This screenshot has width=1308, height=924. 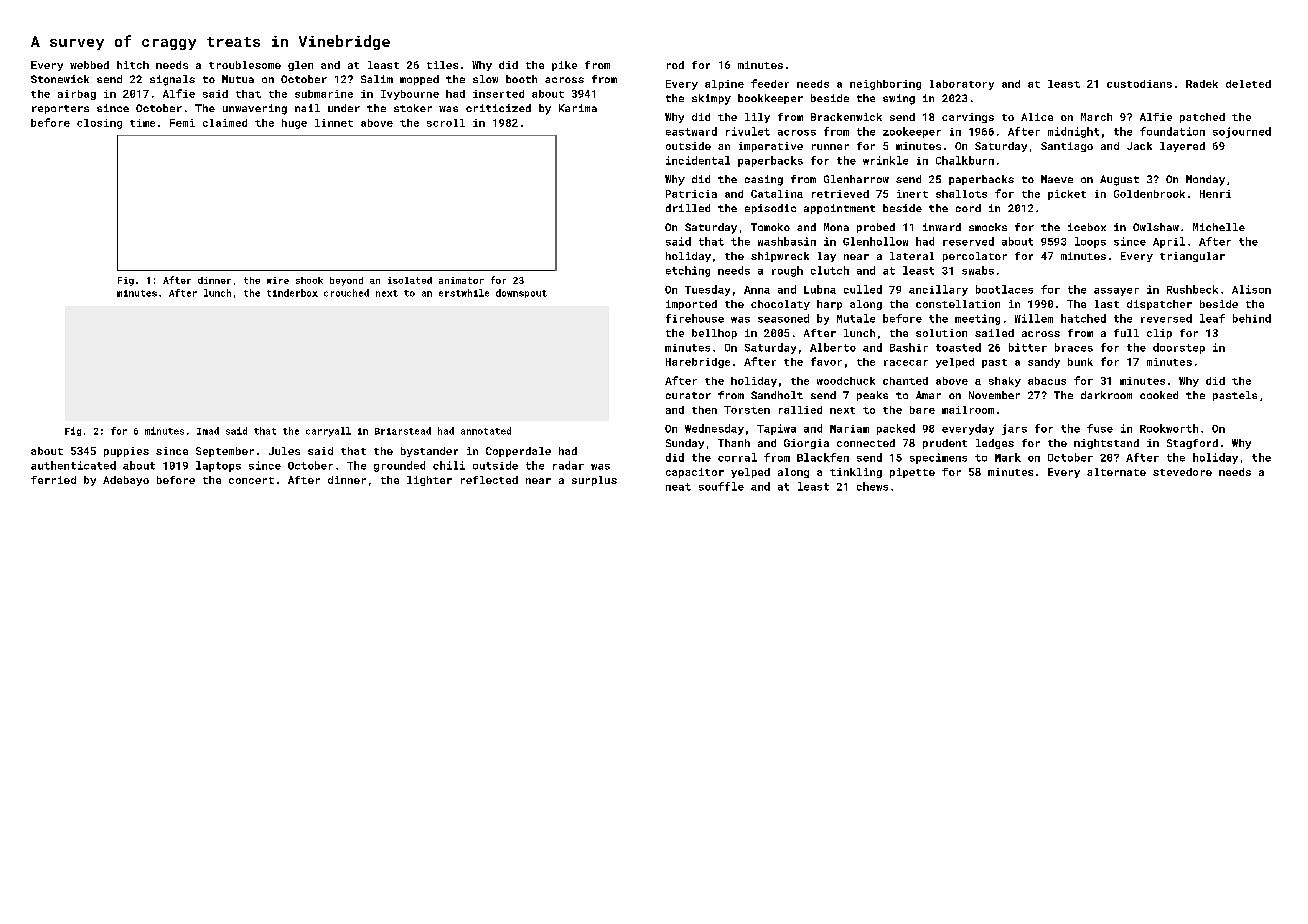 What do you see at coordinates (1107, 304) in the screenshot?
I see `last` at bounding box center [1107, 304].
